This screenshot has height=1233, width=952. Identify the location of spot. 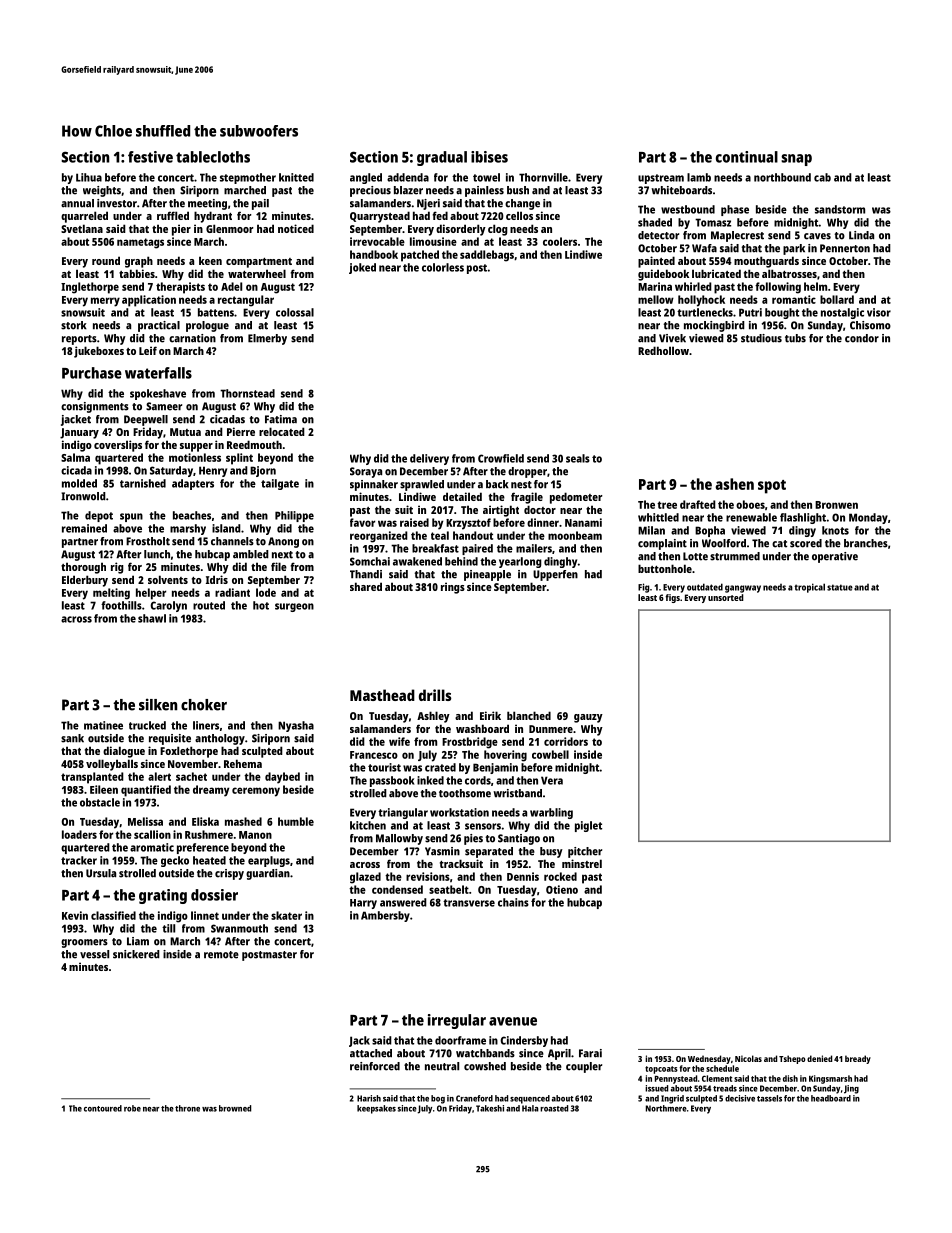
(772, 487).
